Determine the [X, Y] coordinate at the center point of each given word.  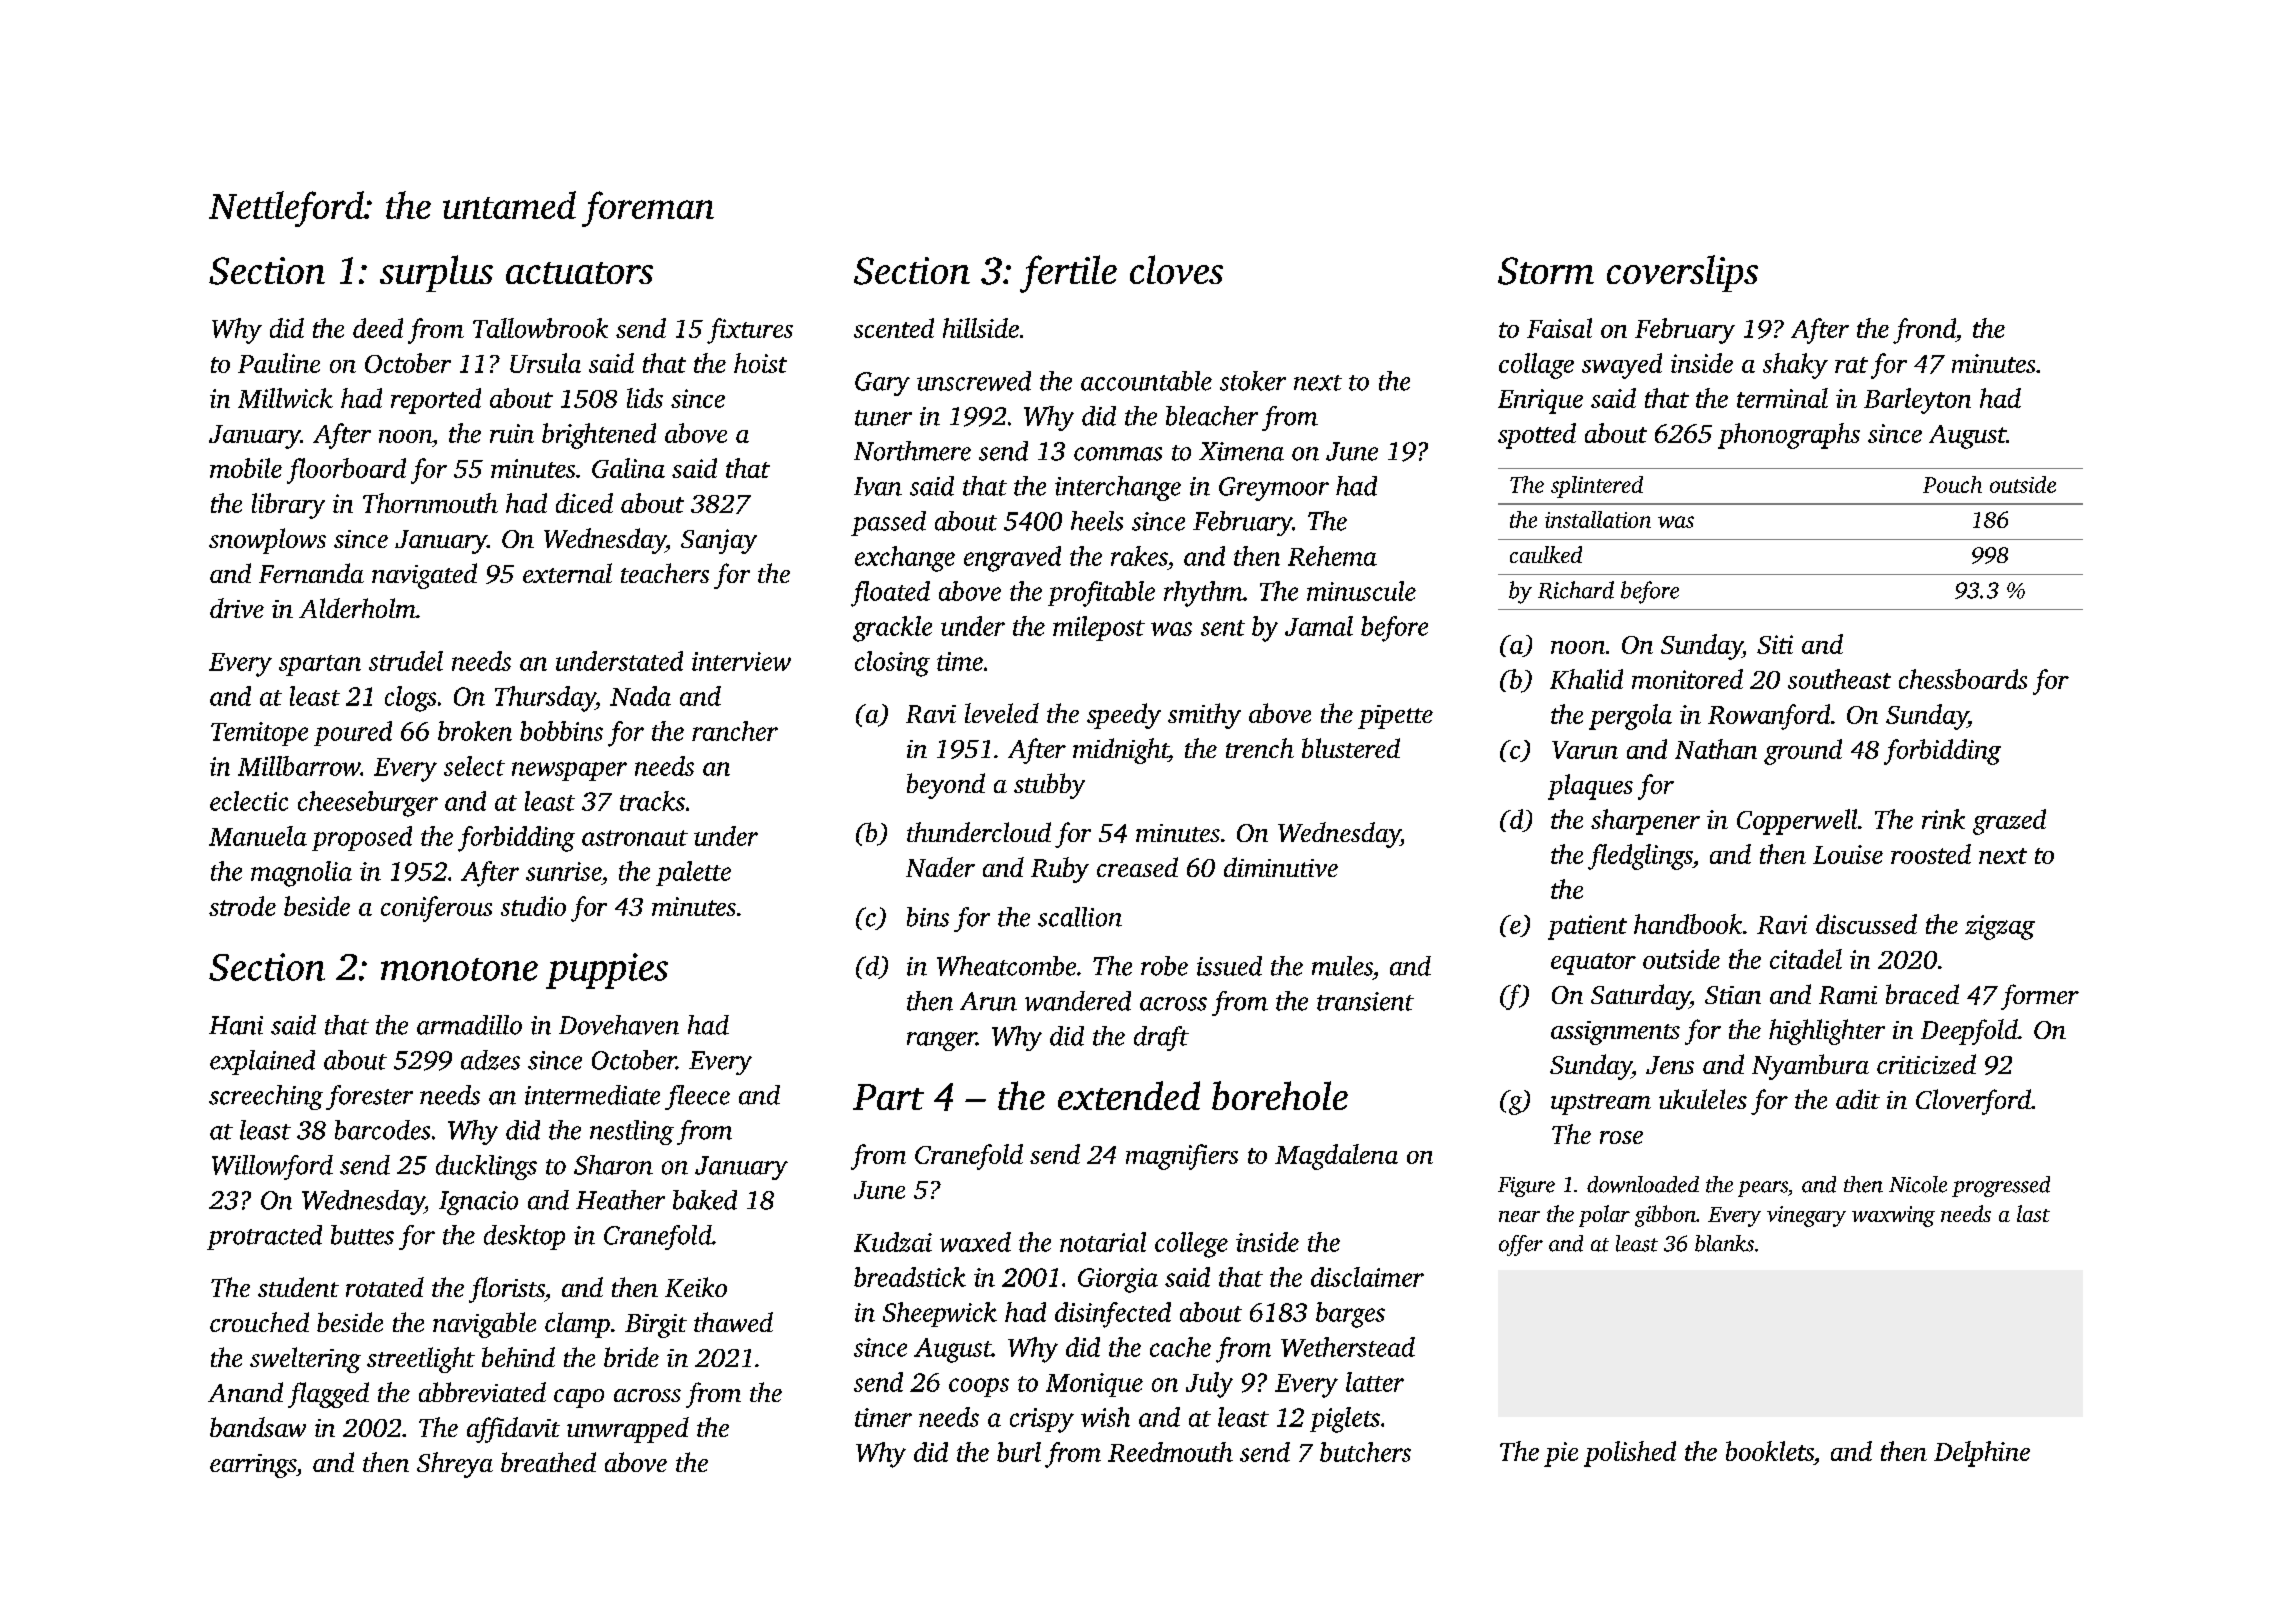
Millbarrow [299, 766]
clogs [410, 699]
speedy [1124, 716]
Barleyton [1917, 401]
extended [1129, 1095]
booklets [1770, 1451]
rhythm [1203, 594]
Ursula [545, 363]
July [1209, 1385]
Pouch [1952, 484]
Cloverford [1973, 1102]
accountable [1146, 381]
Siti [1775, 644]
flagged [328, 1395]
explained [262, 1062]
